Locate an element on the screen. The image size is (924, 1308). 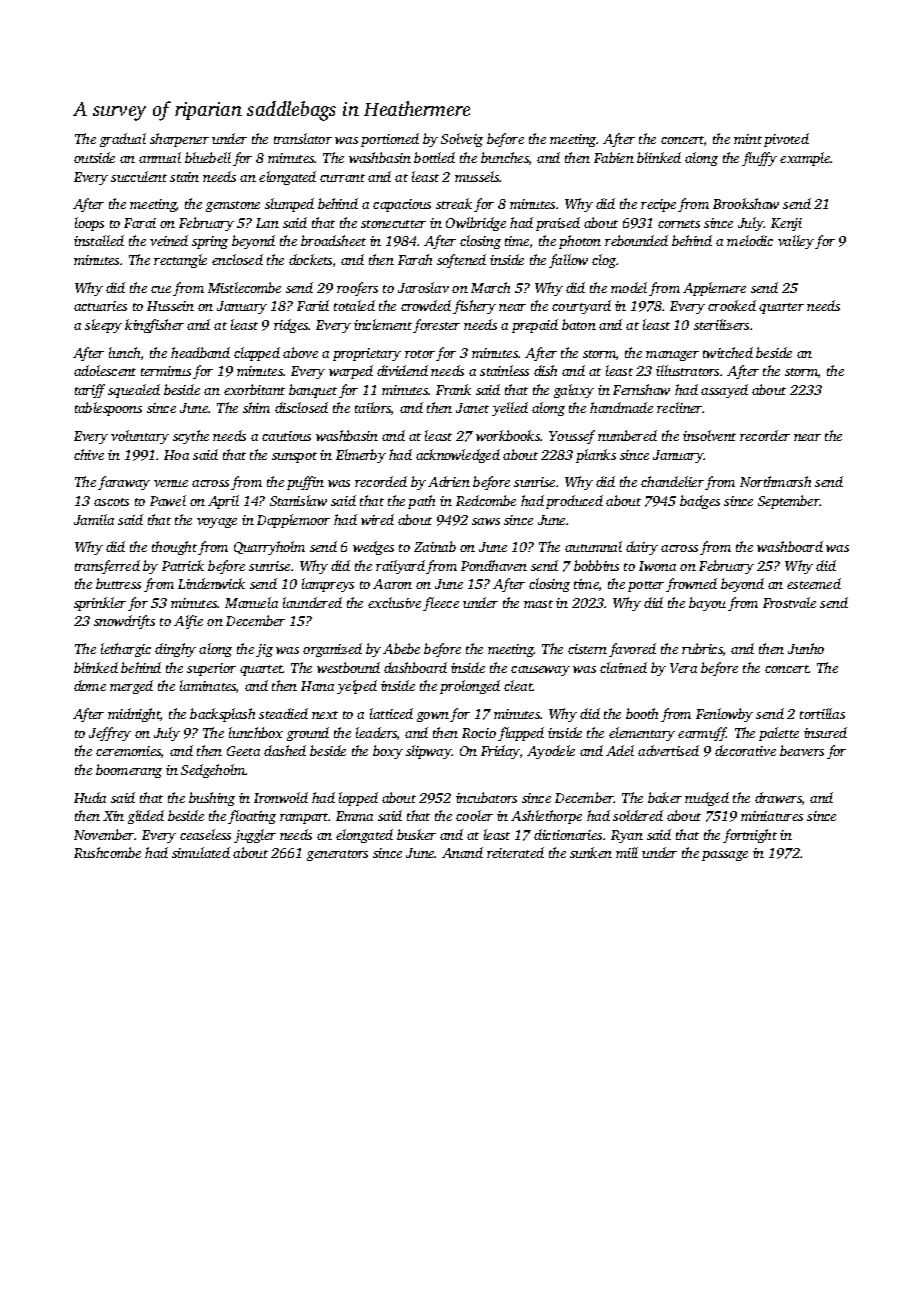
Pawel is located at coordinates (168, 500).
